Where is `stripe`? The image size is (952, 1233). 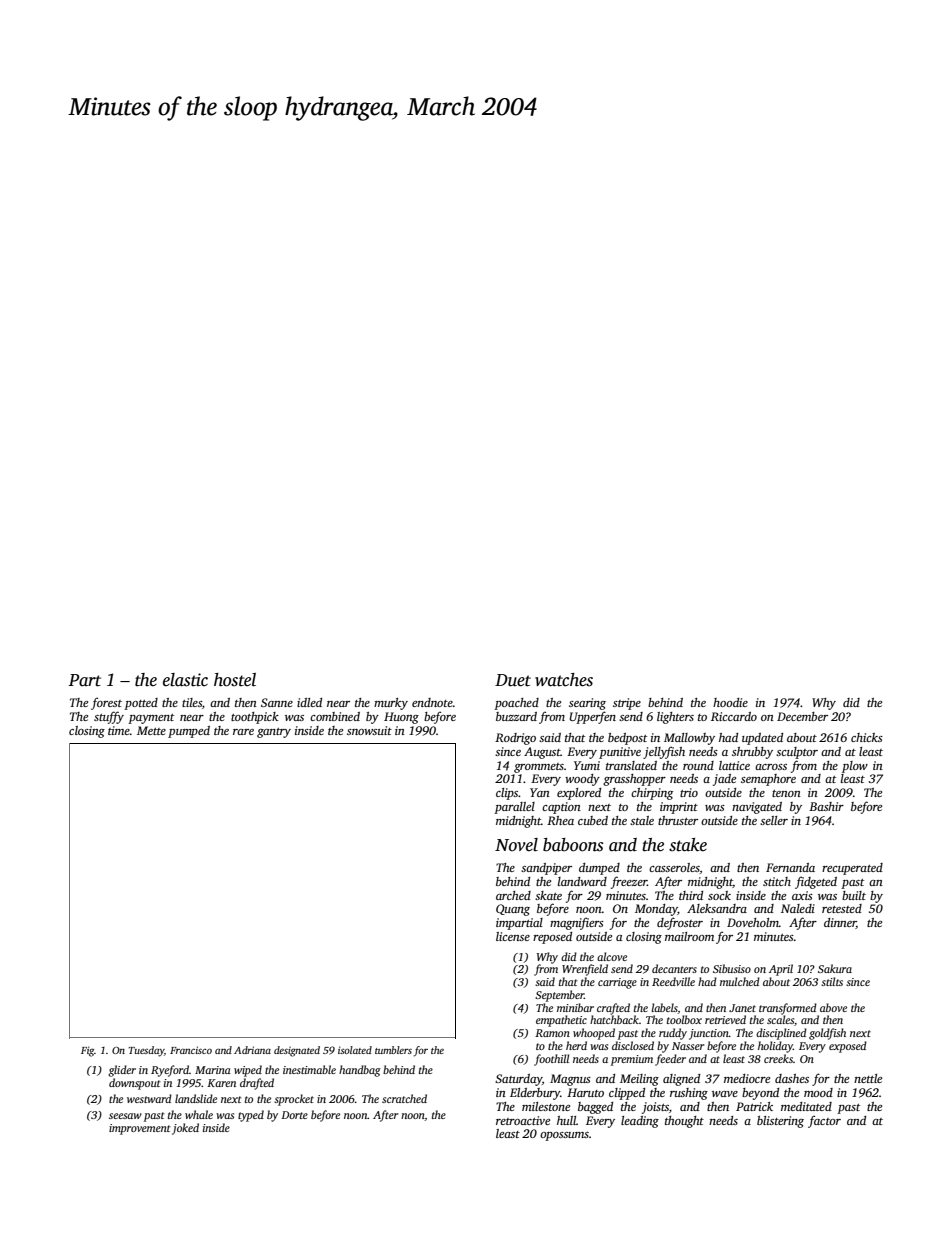 stripe is located at coordinates (627, 704).
